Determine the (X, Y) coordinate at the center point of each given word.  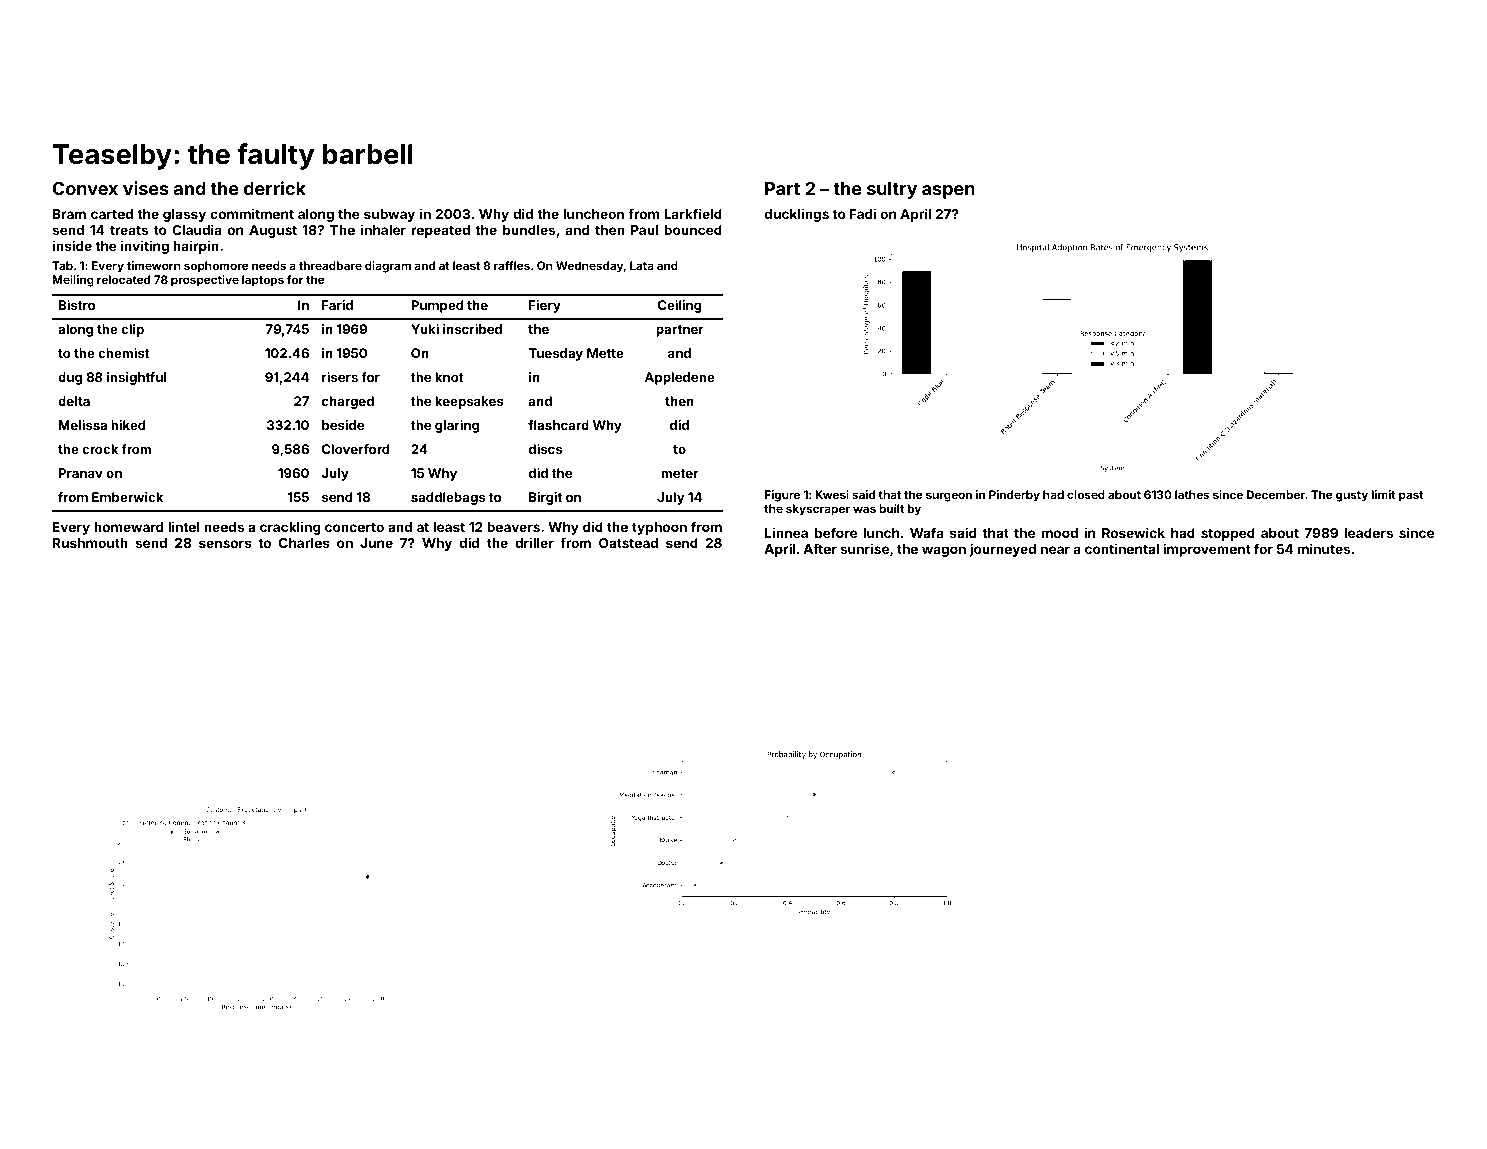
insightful (136, 378)
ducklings (797, 215)
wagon (944, 551)
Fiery (545, 306)
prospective (205, 281)
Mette (605, 353)
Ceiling (680, 306)
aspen (948, 192)
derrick (275, 188)
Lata (642, 265)
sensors (225, 544)
